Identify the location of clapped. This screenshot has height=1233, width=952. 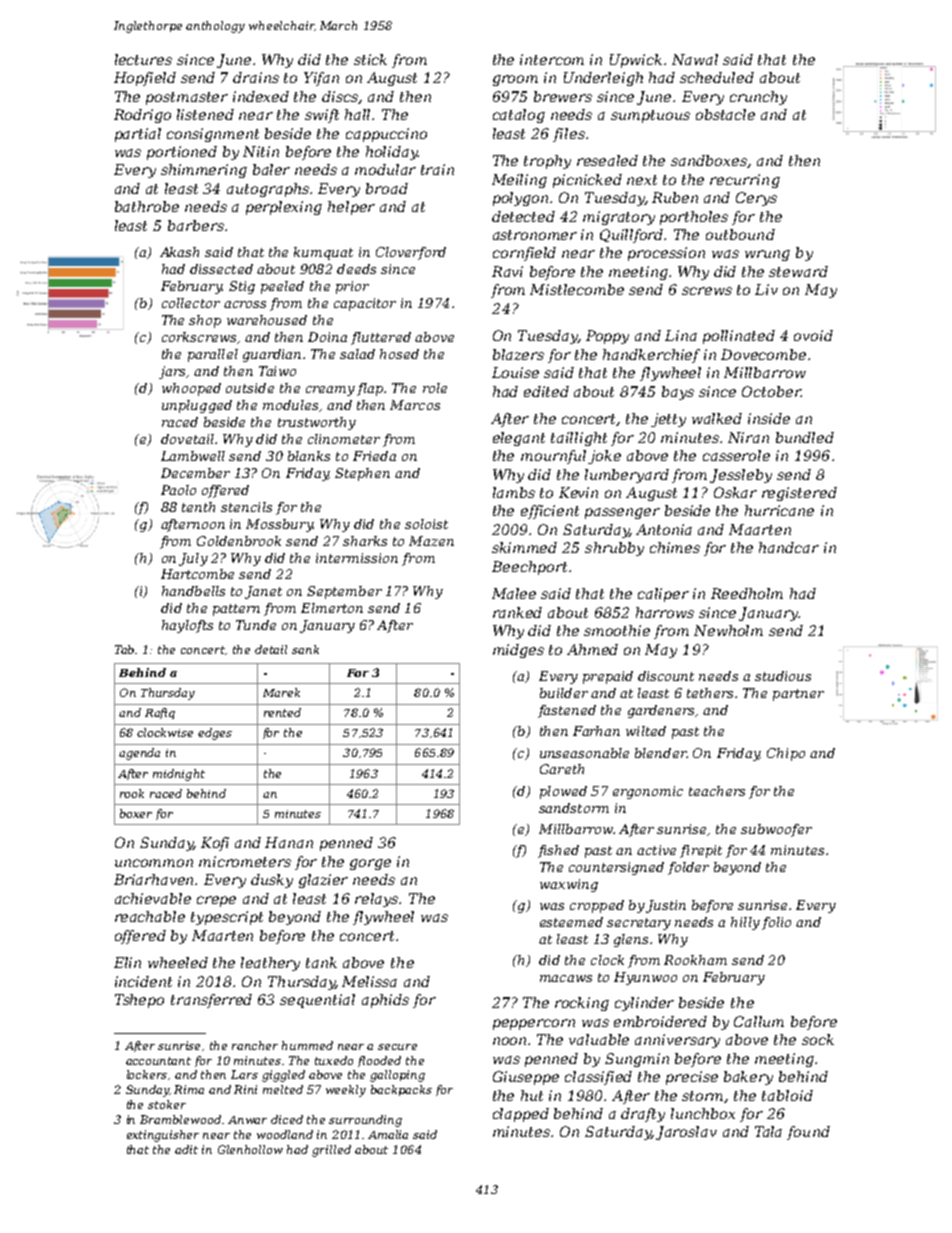
(521, 1115).
